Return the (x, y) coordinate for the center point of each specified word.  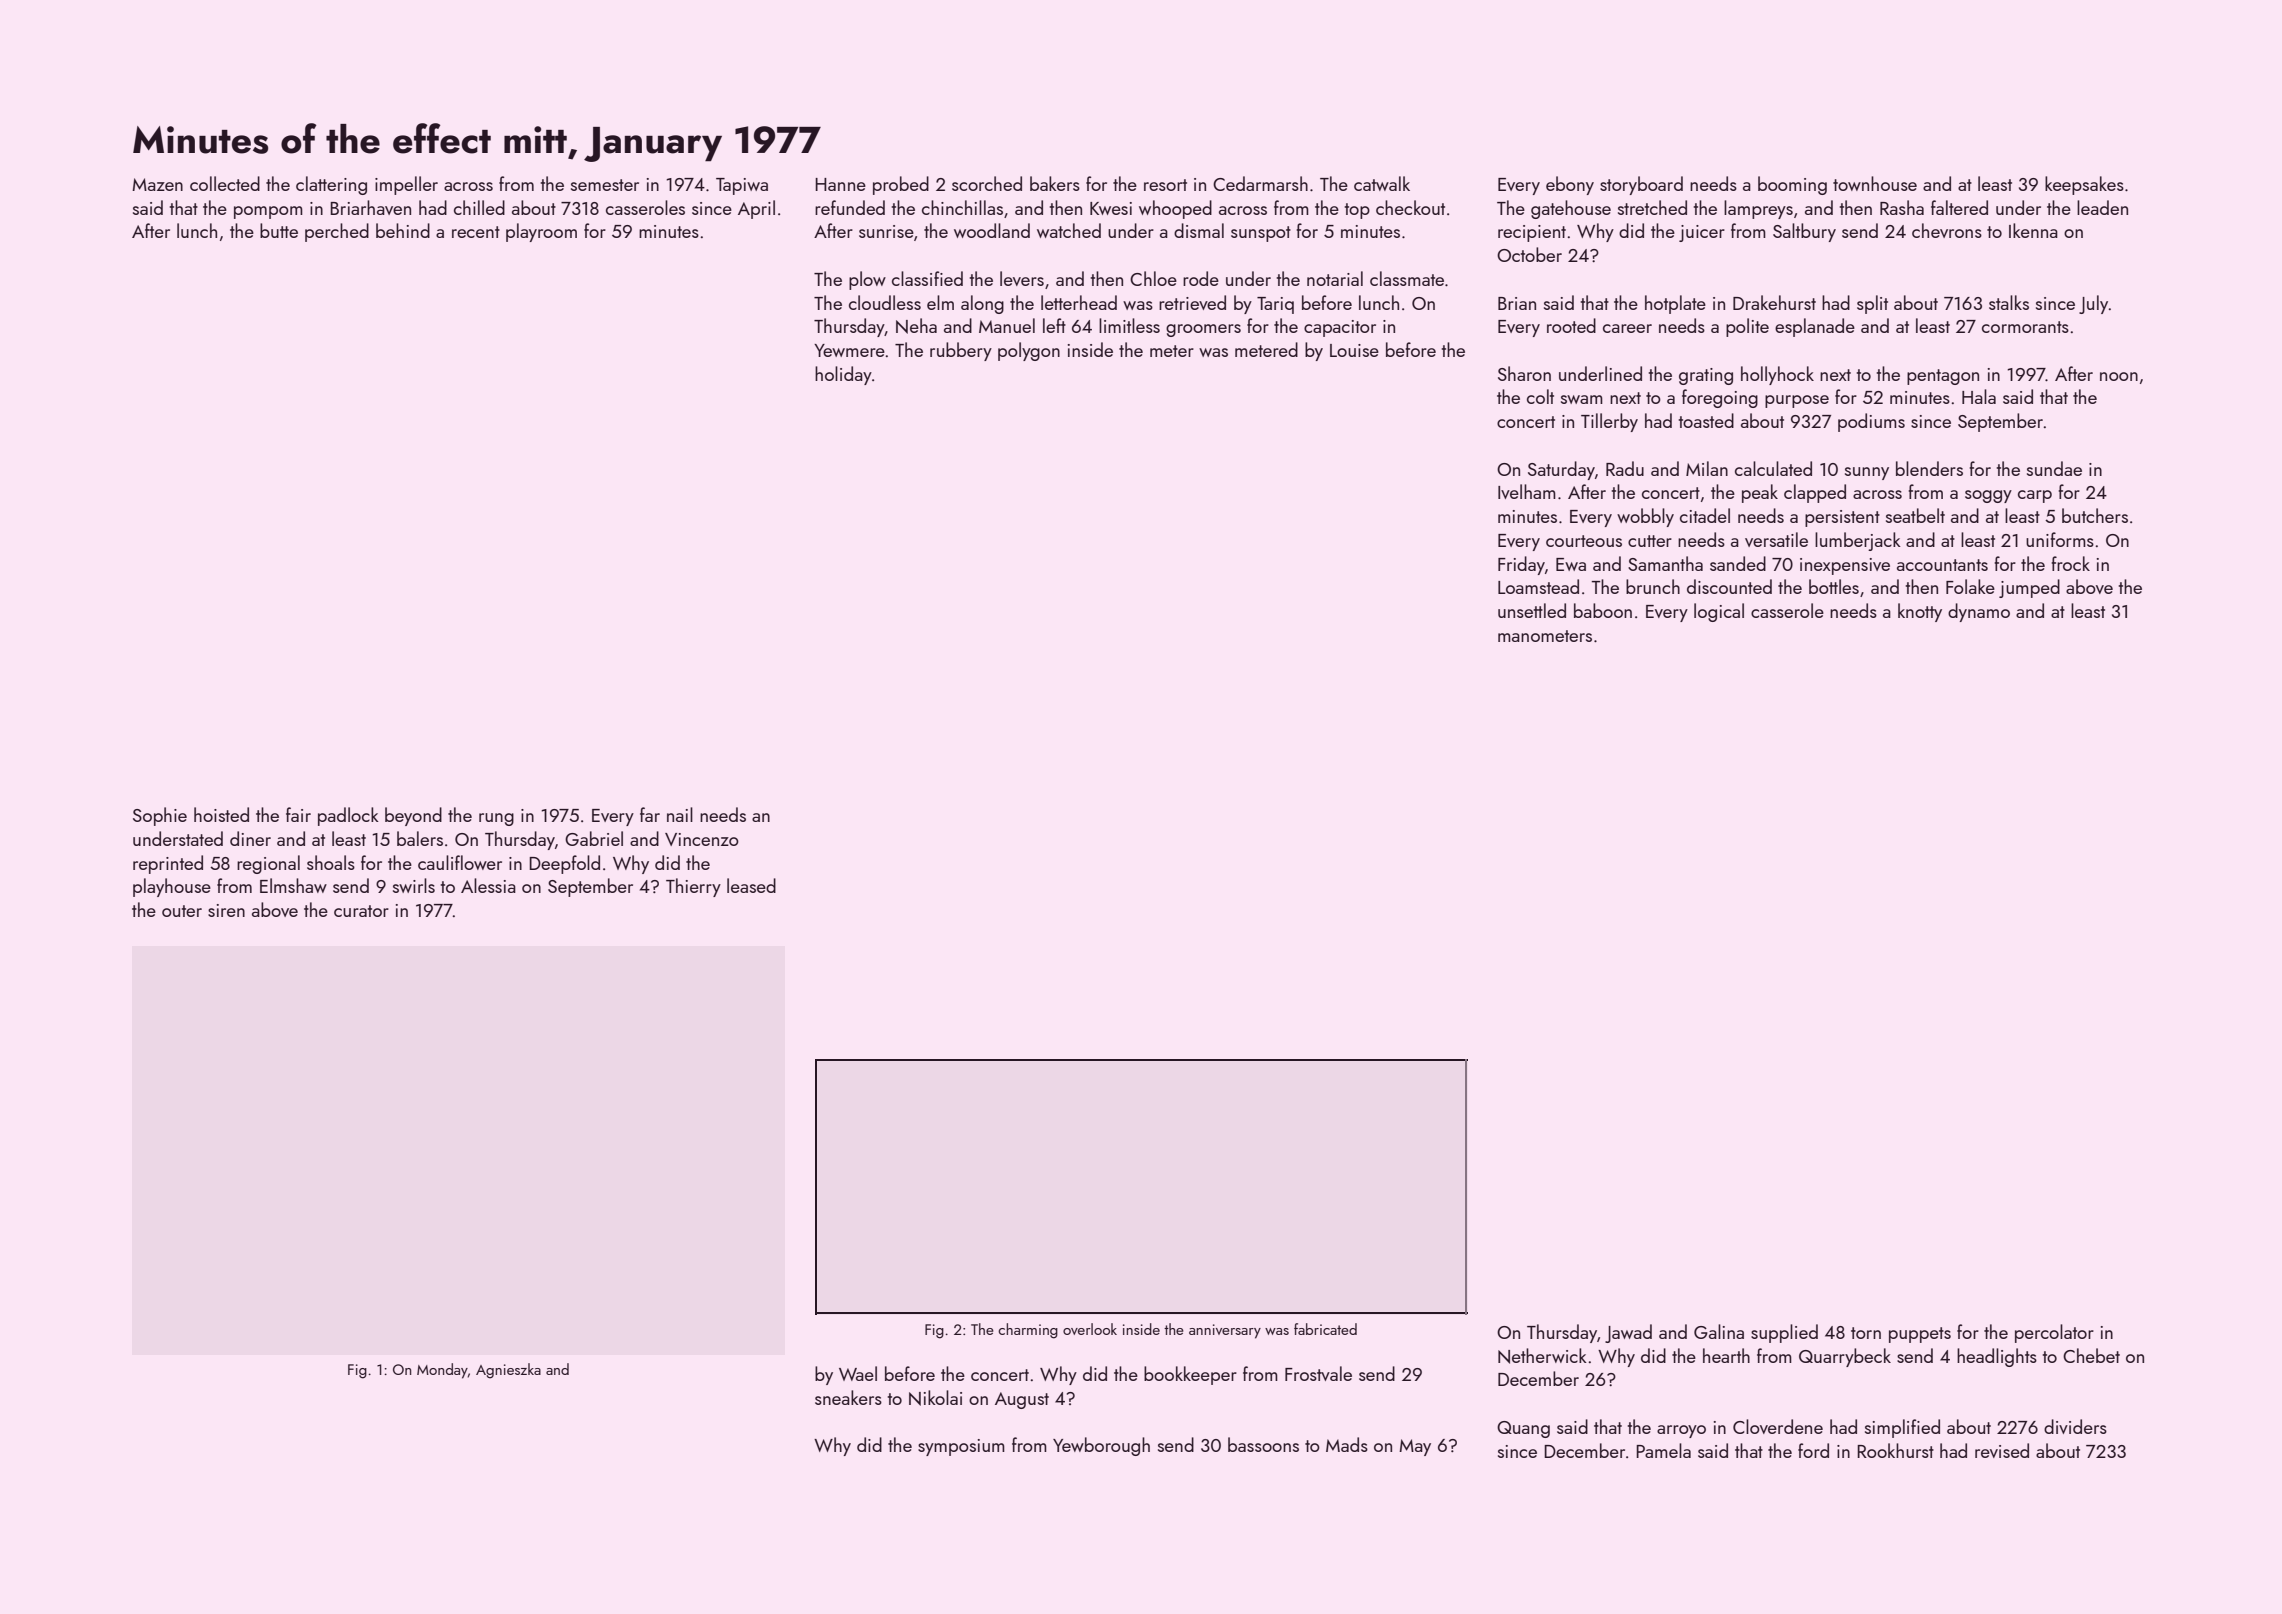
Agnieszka (508, 1371)
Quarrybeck (1845, 1357)
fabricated (1325, 1329)
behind (403, 230)
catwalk (1382, 183)
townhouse (1875, 183)
